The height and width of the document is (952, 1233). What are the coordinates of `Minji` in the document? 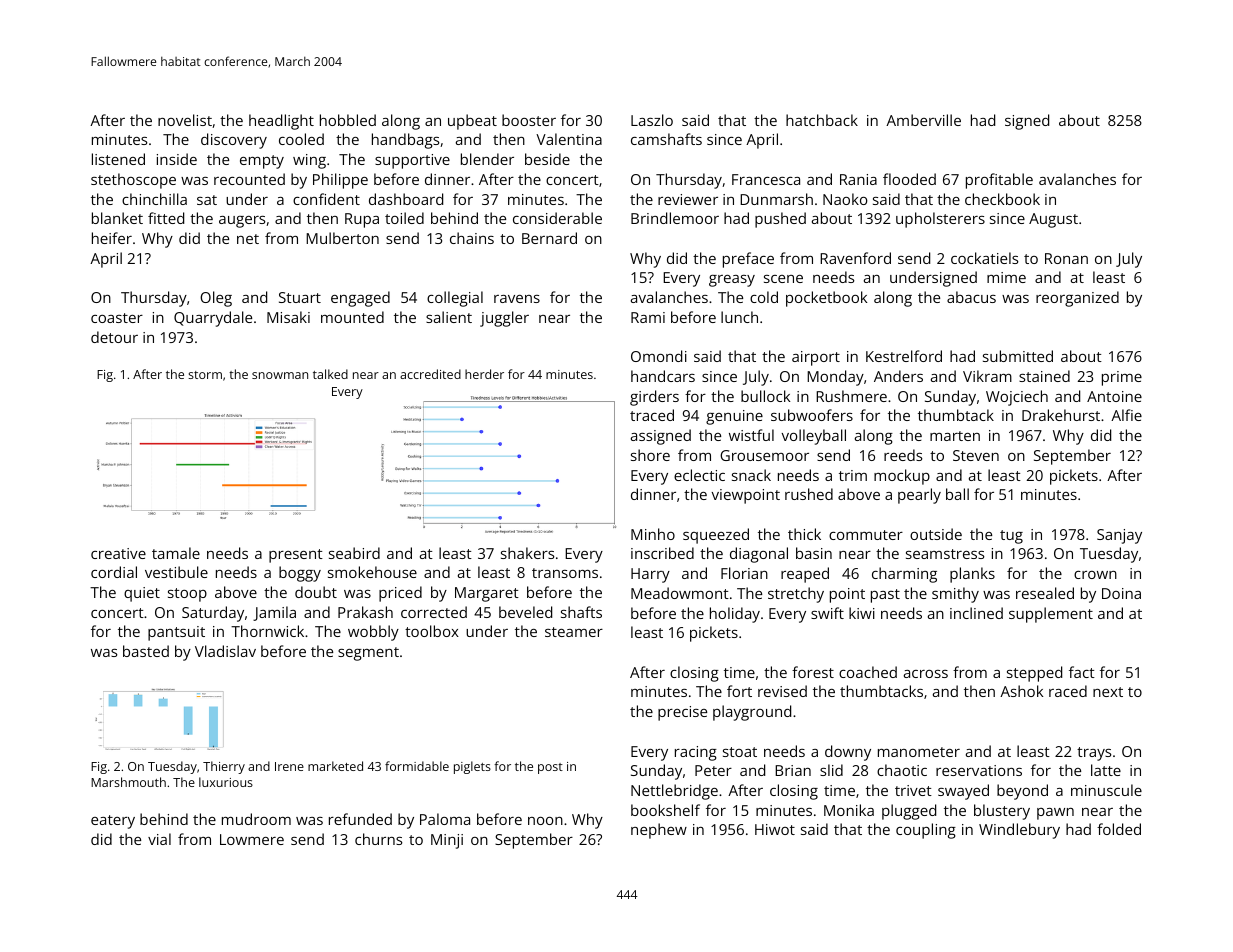 It's located at (447, 841).
